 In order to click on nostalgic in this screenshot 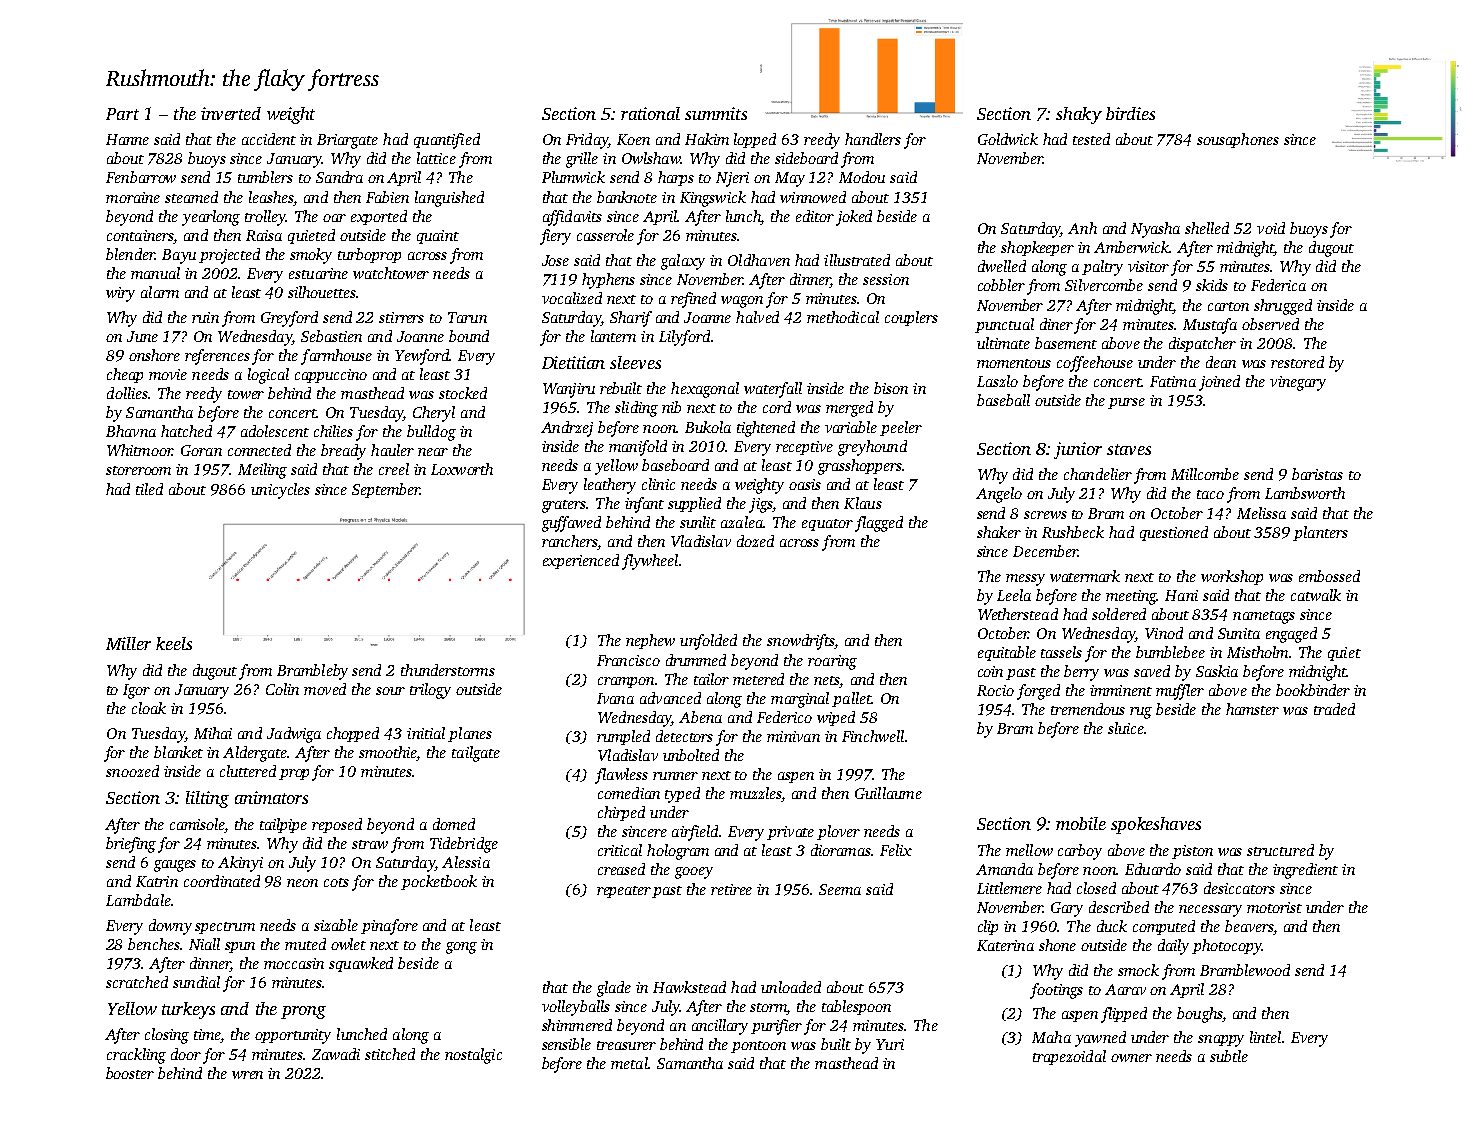, I will do `click(473, 1056)`.
